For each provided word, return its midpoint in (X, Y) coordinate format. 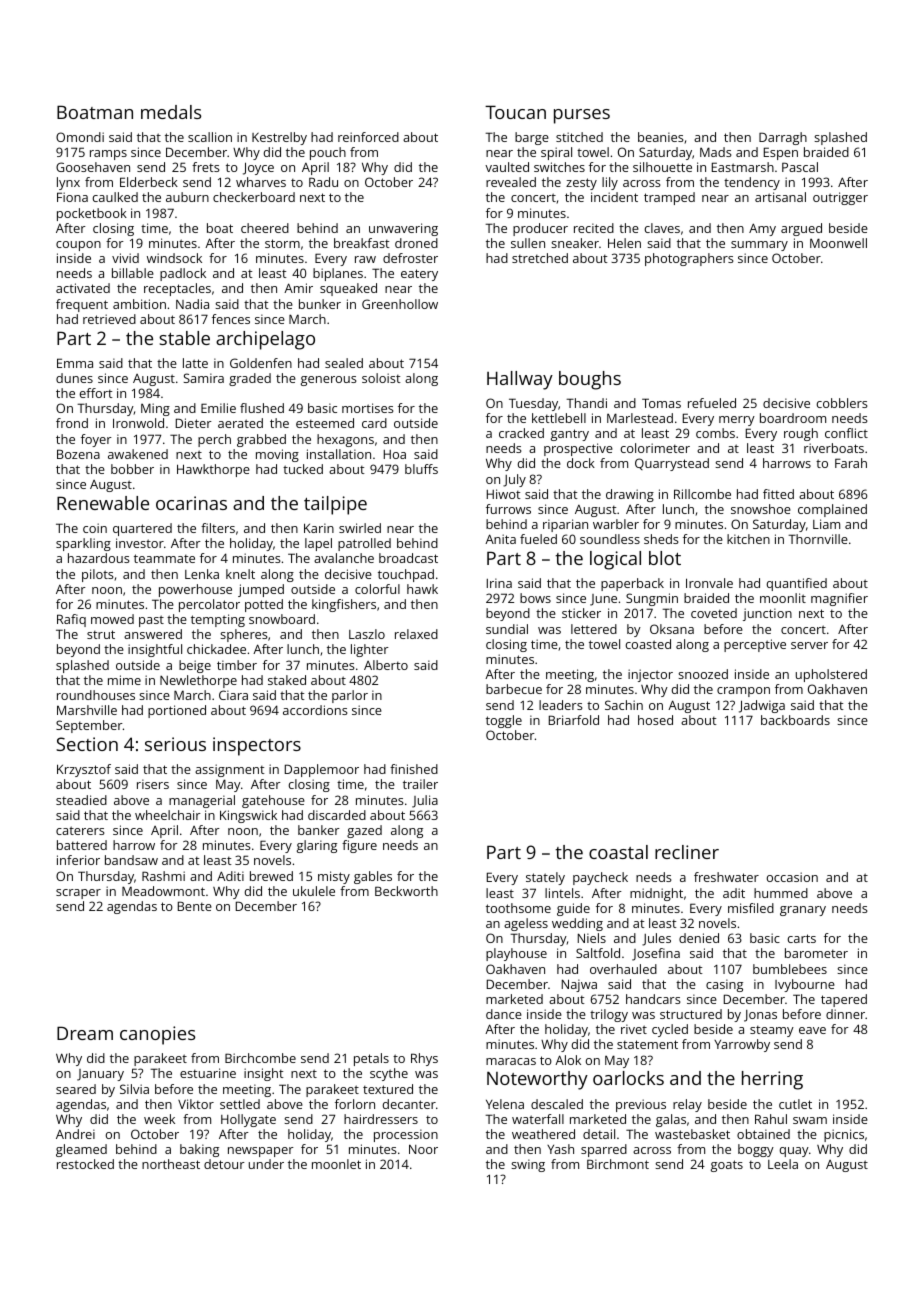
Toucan (515, 112)
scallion (210, 137)
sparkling (83, 544)
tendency (752, 183)
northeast (171, 1164)
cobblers (842, 403)
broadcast (408, 558)
